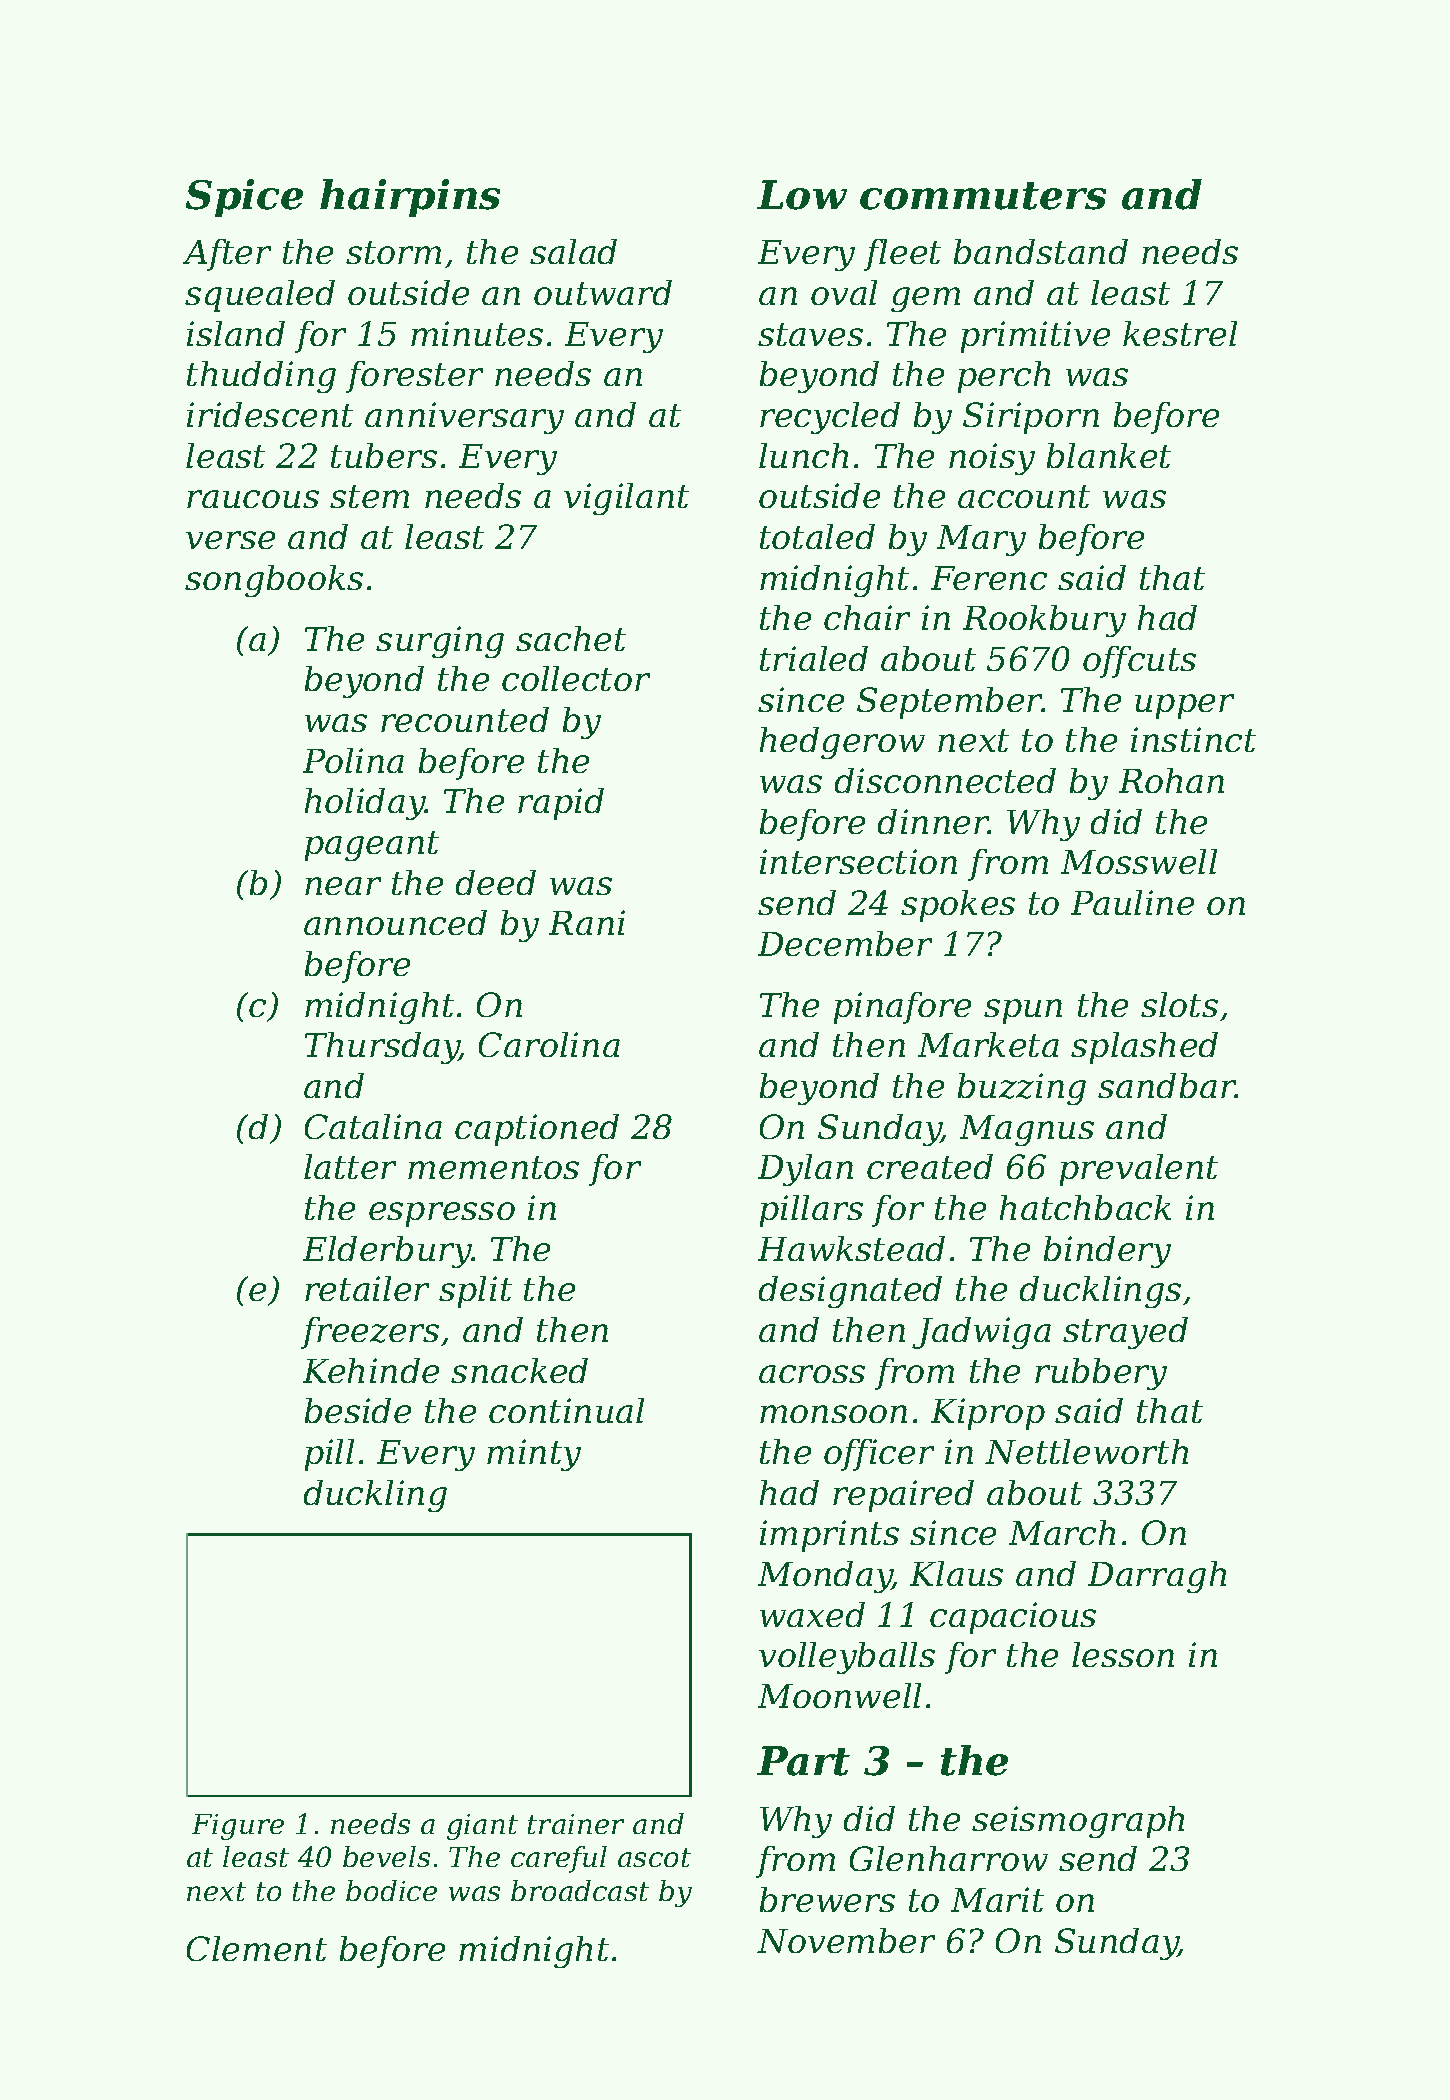 This image has height=2100, width=1450. What do you see at coordinates (825, 1577) in the image?
I see `Monday` at bounding box center [825, 1577].
